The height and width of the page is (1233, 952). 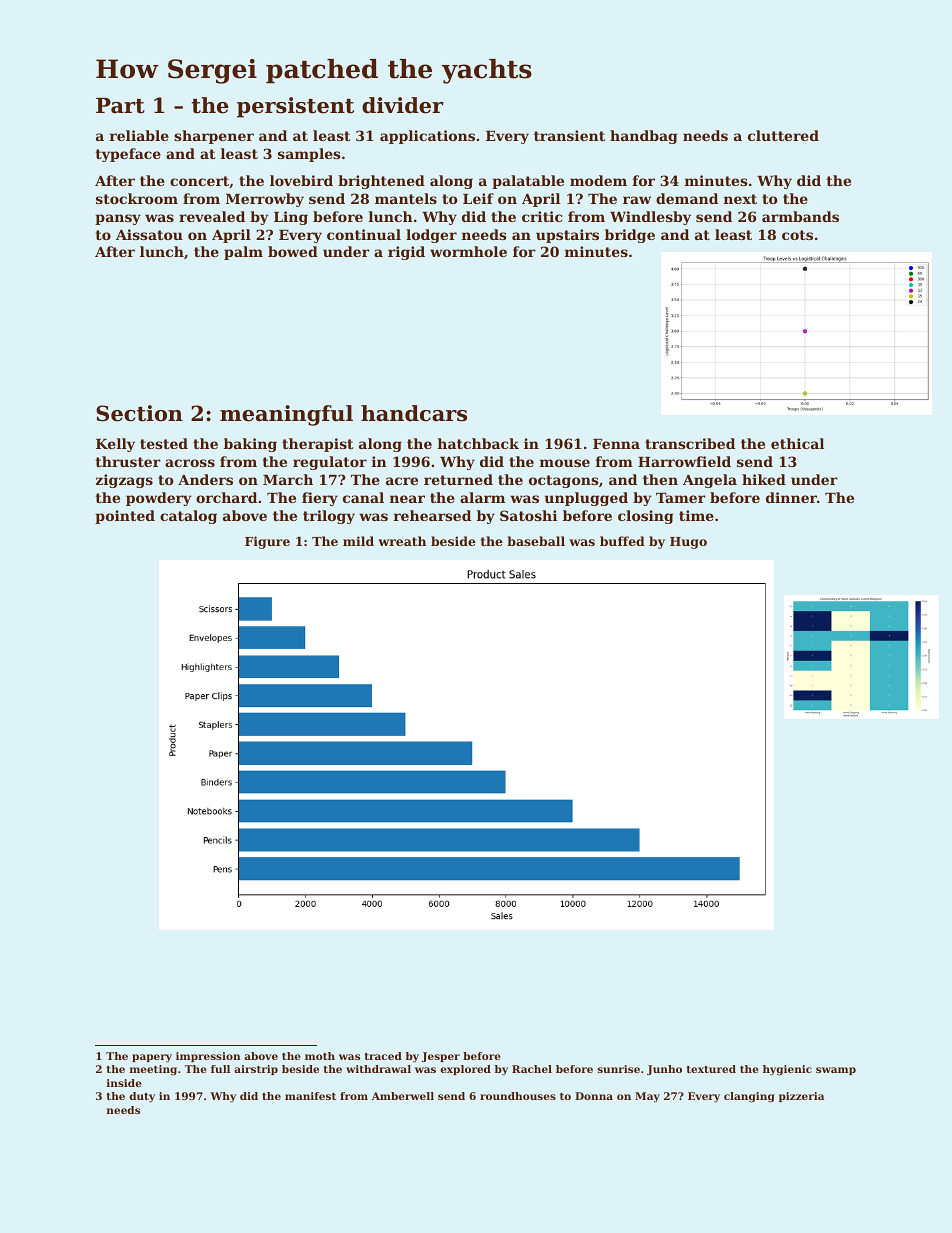 What do you see at coordinates (783, 135) in the page?
I see `cluttered` at bounding box center [783, 135].
